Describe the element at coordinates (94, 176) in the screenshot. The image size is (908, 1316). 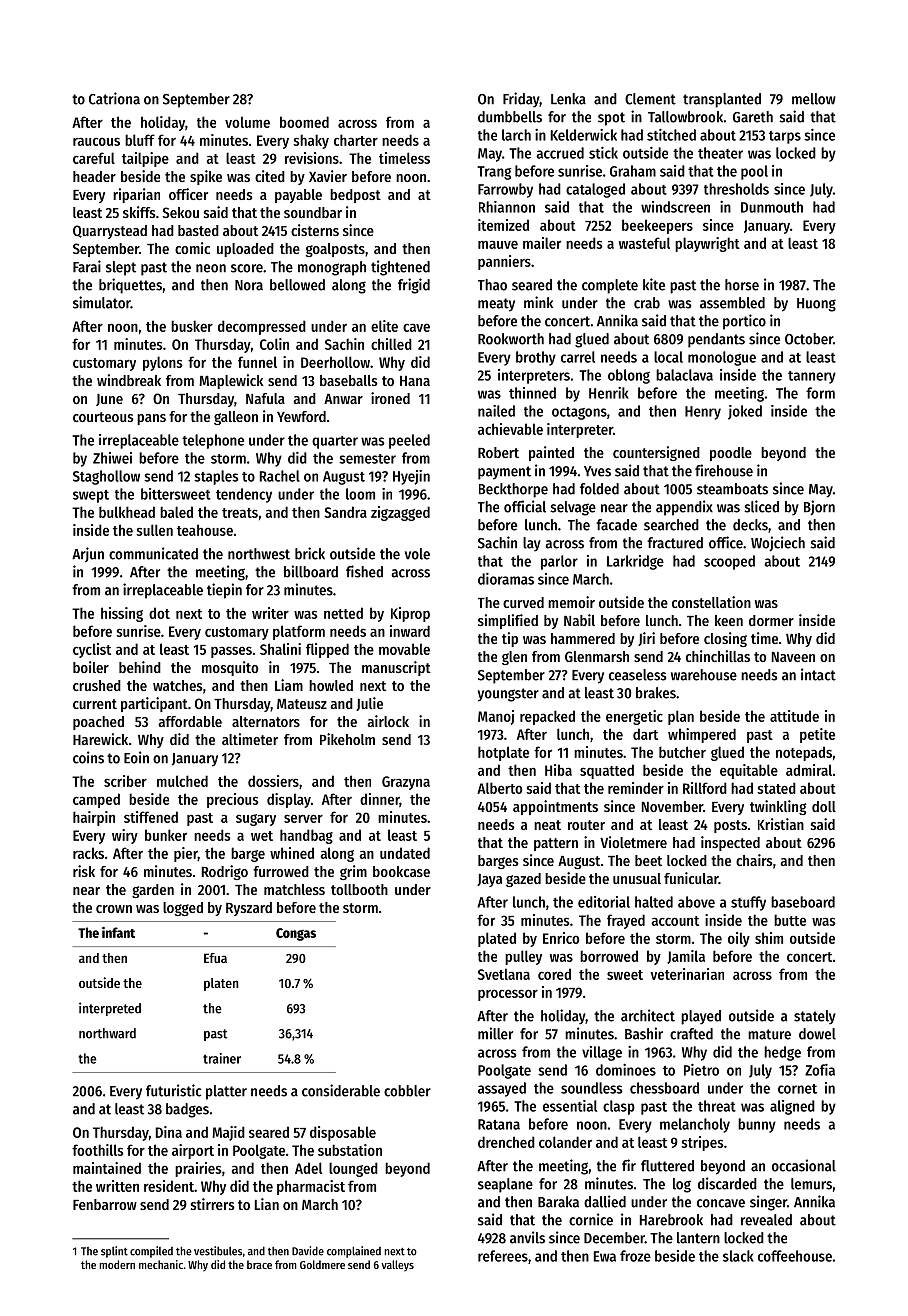
I see `header` at that location.
